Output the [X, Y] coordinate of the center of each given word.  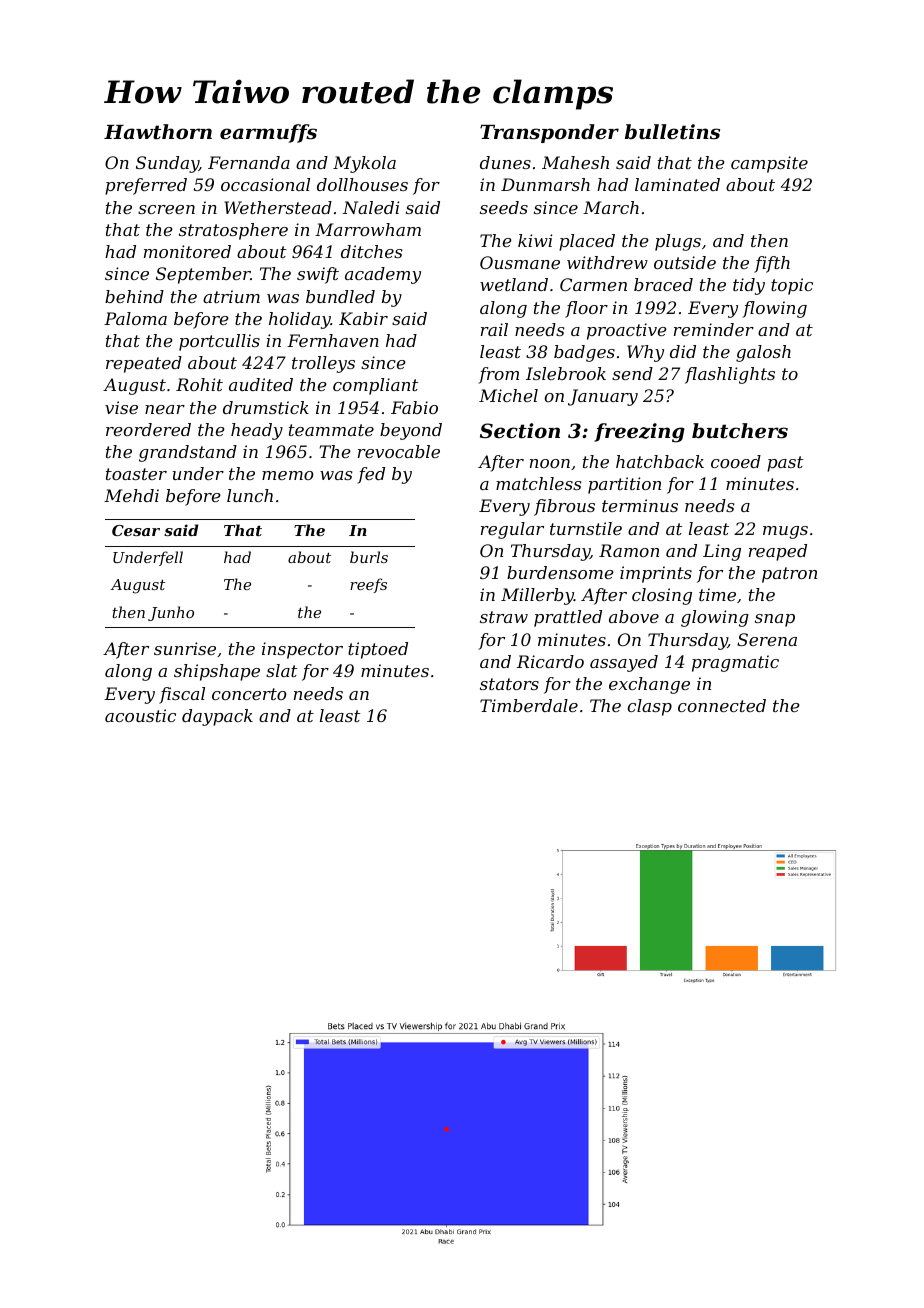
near [165, 409]
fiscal [182, 695]
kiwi [535, 240]
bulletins [672, 131]
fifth [772, 264]
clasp [650, 707]
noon [550, 463]
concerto [249, 694]
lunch [250, 495]
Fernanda [249, 162]
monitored [187, 251]
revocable [399, 451]
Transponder [549, 133]
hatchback [660, 461]
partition [624, 485]
